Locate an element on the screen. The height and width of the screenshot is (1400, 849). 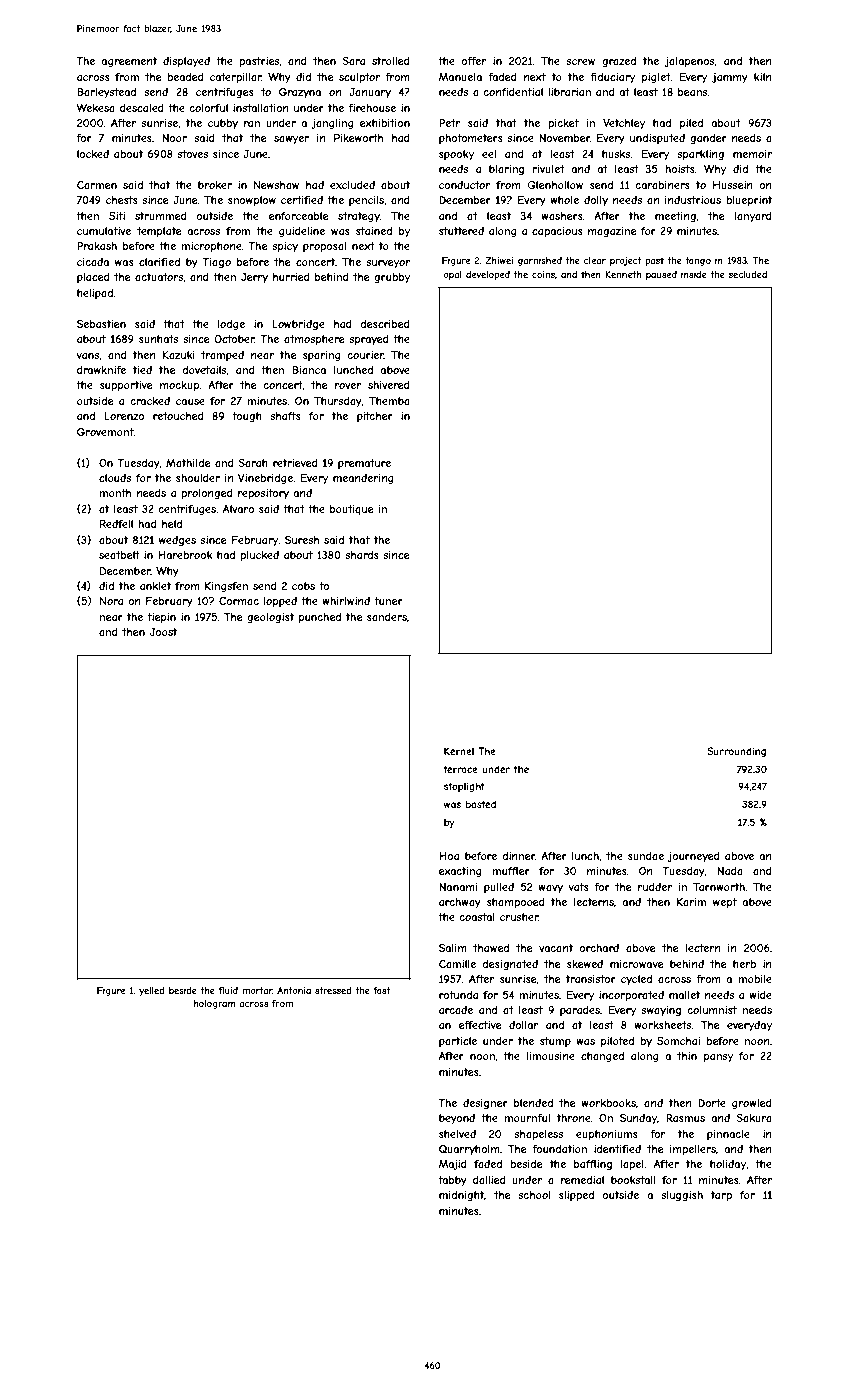
tabby is located at coordinates (452, 1181).
